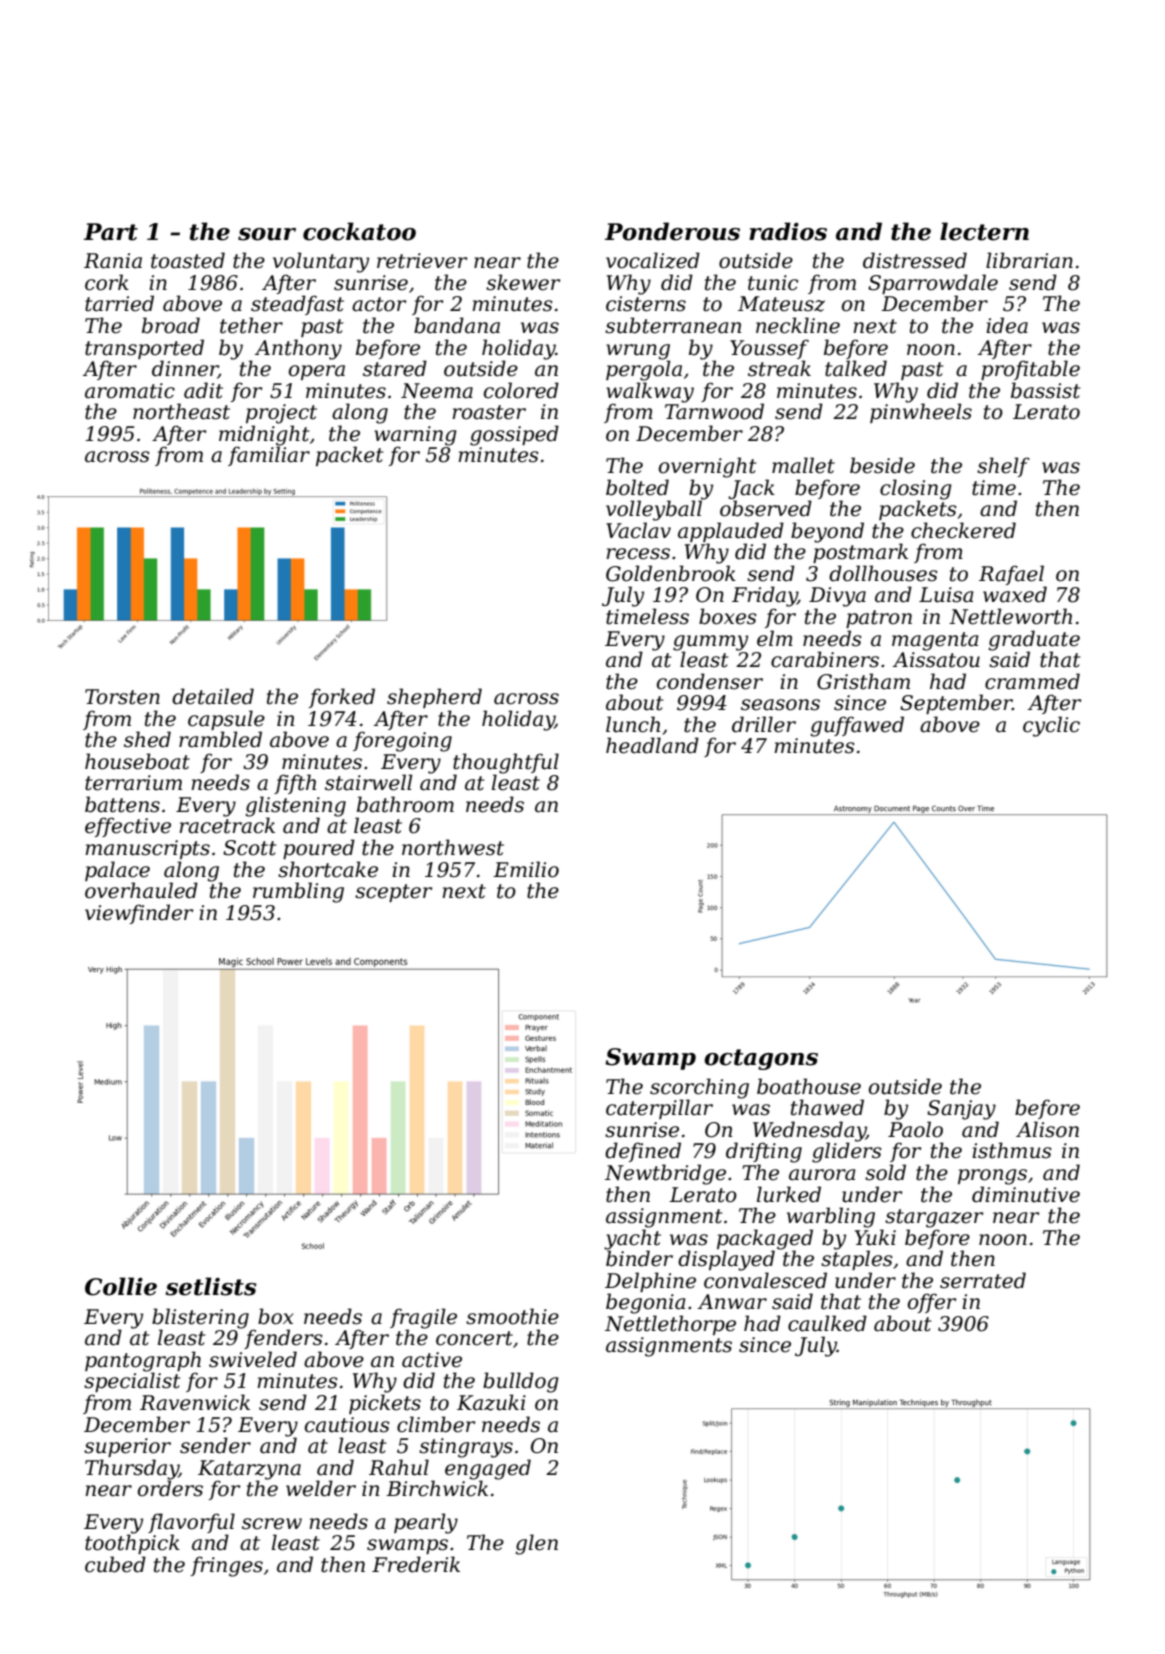 The height and width of the screenshot is (1654, 1165). Describe the element at coordinates (127, 1447) in the screenshot. I see `superior` at that location.
